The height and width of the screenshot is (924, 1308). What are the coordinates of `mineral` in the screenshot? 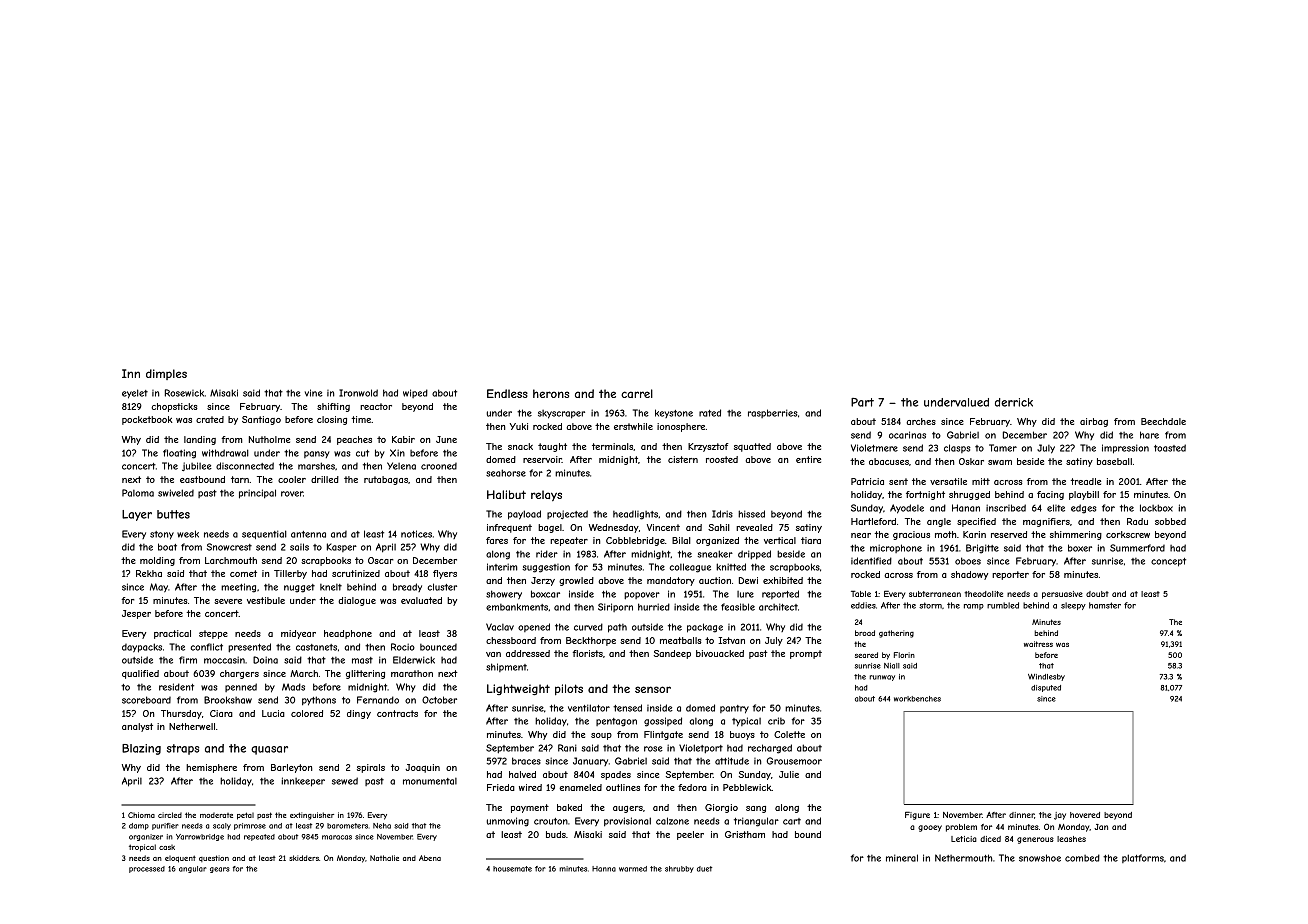 It's located at (902, 858).
